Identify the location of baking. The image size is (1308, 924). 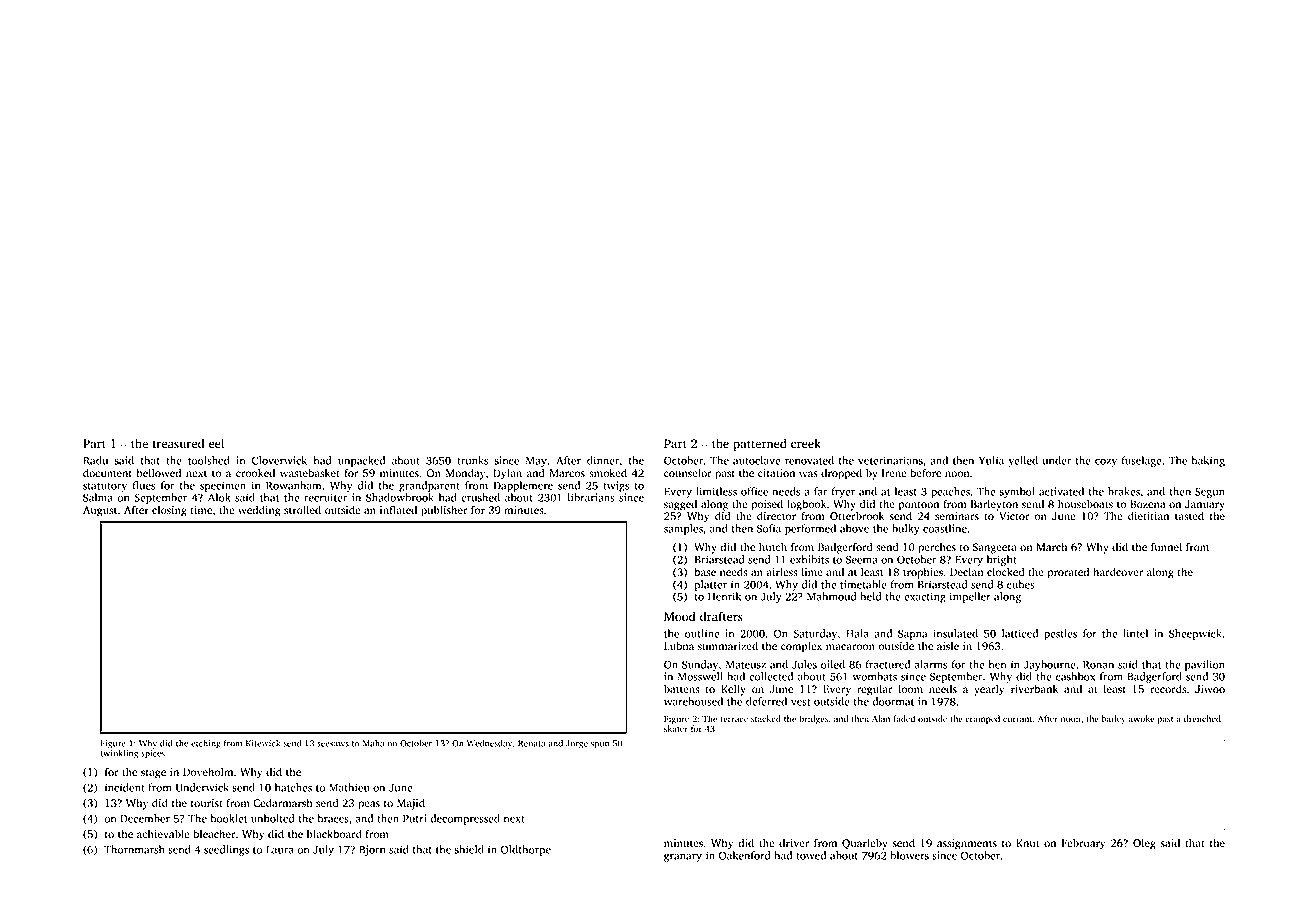
(1208, 461).
